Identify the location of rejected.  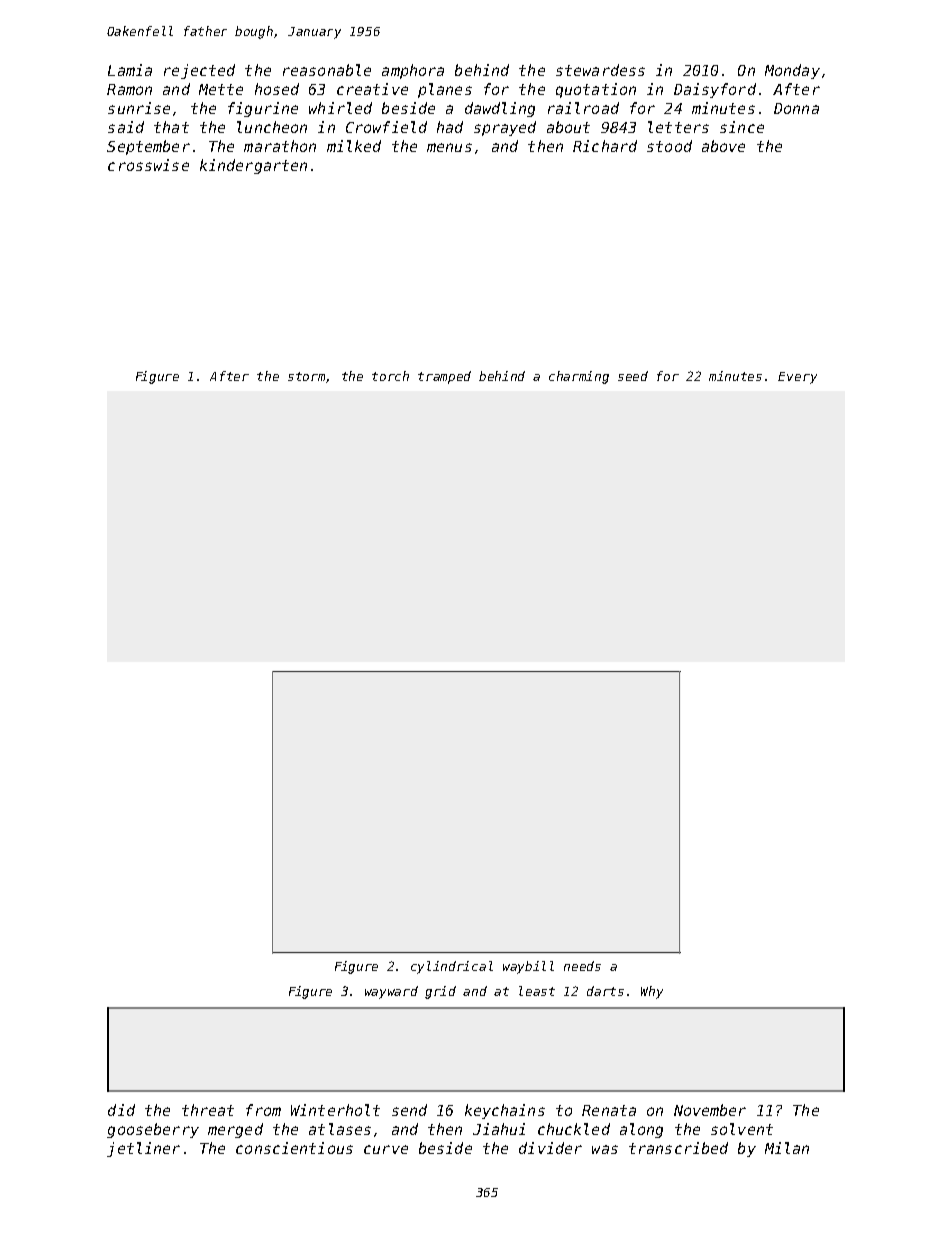
(199, 71).
